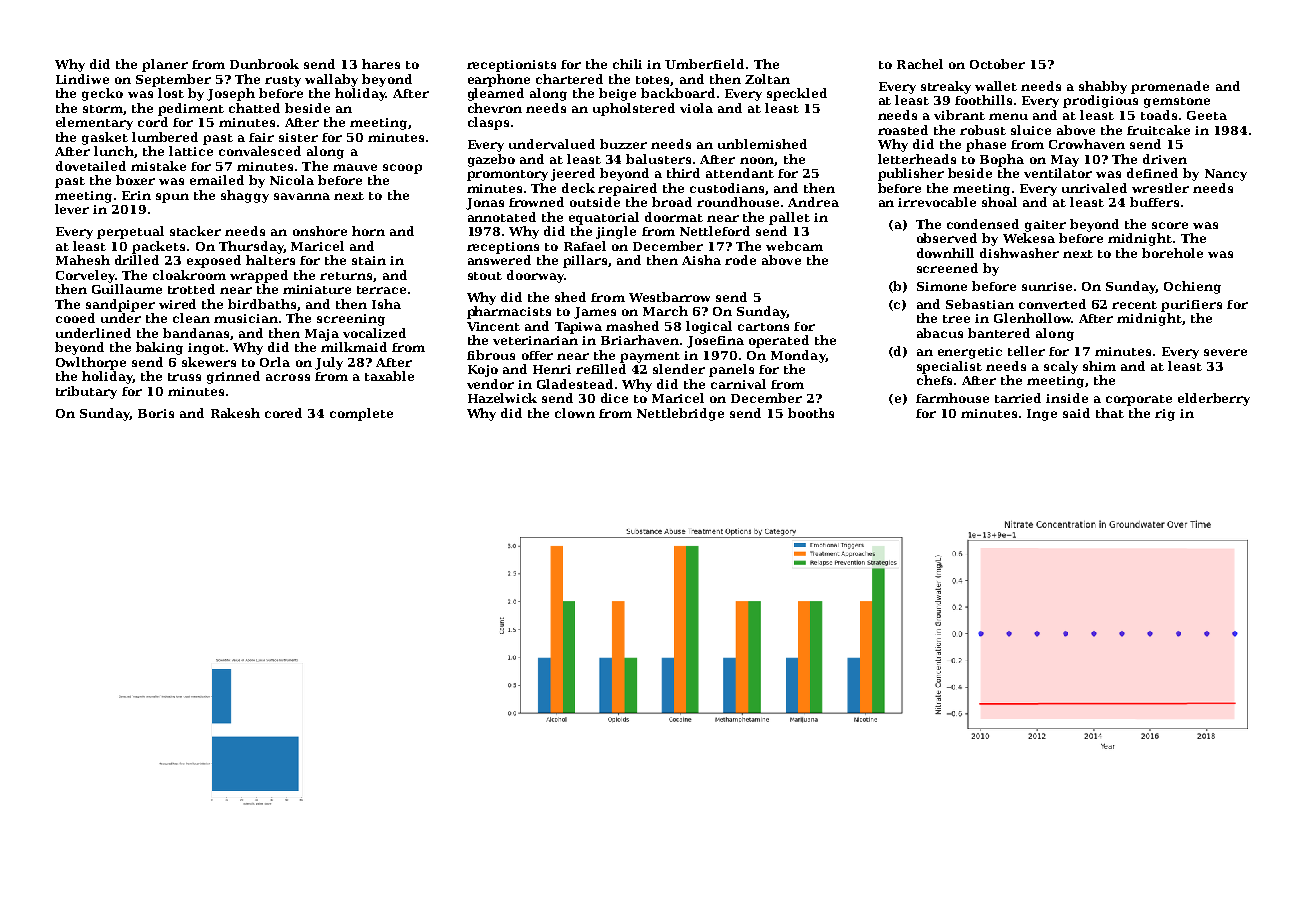 This screenshot has width=1308, height=924. Describe the element at coordinates (946, 87) in the screenshot. I see `streaky` at that location.
